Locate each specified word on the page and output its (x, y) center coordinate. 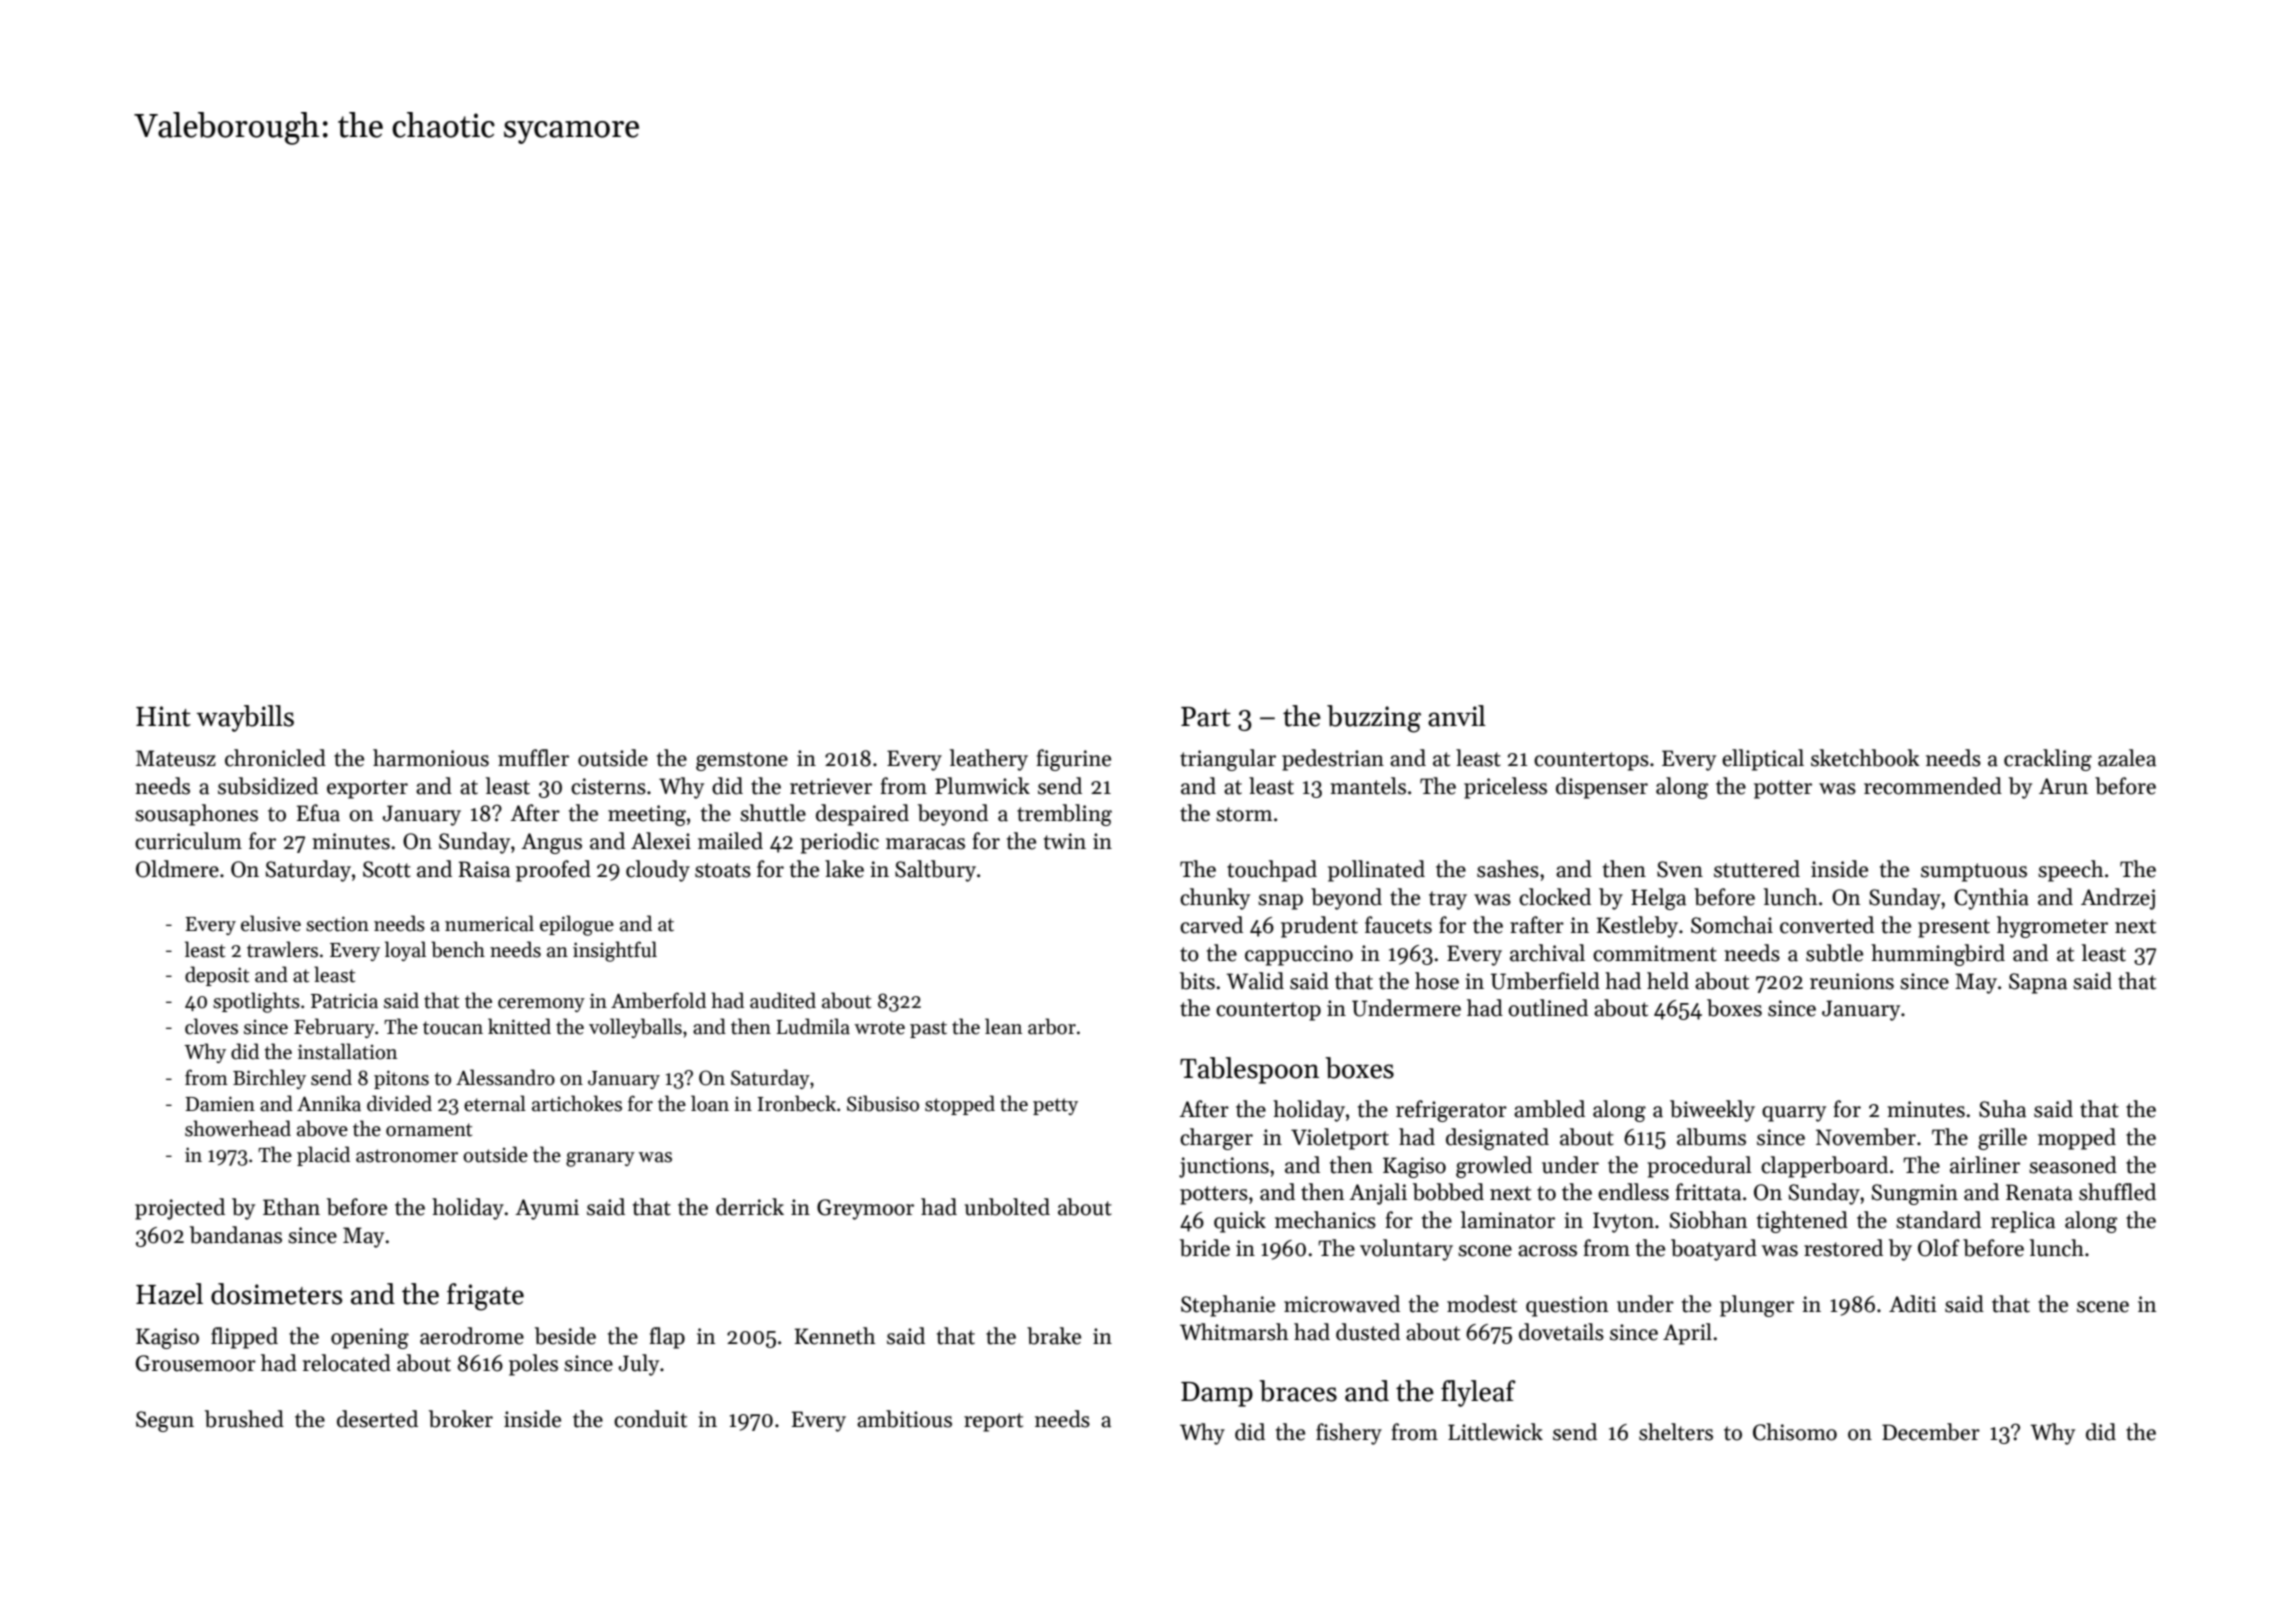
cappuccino (1299, 955)
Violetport (1340, 1139)
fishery (1349, 1434)
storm (1244, 814)
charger (1216, 1139)
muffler (533, 758)
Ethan (291, 1207)
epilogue (577, 925)
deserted (377, 1419)
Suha (2002, 1109)
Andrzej (2118, 899)
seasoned (2073, 1165)
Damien (220, 1104)
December (1931, 1432)
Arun (2063, 786)
